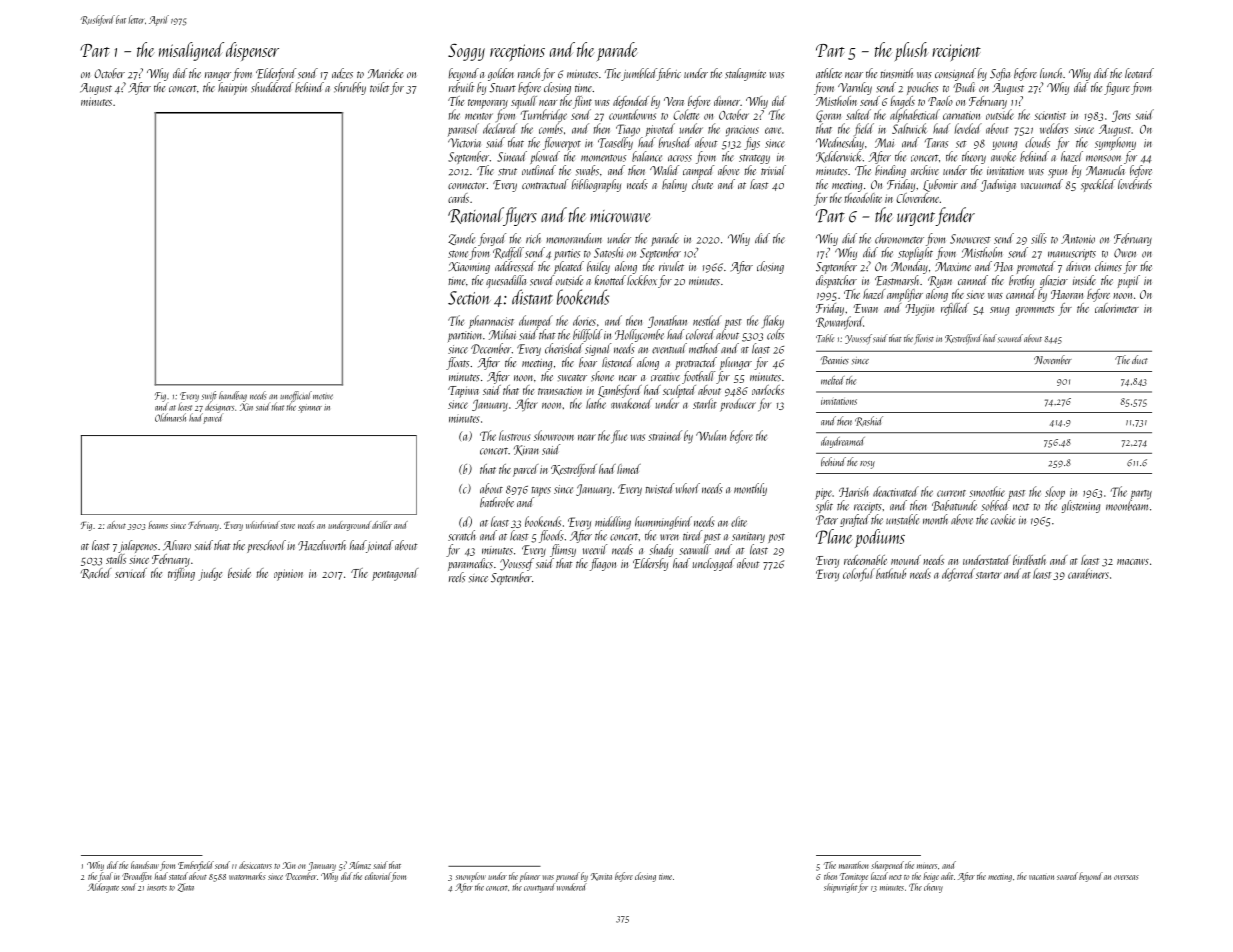 This screenshot has width=1233, height=952. What do you see at coordinates (395, 574) in the screenshot?
I see `pentagonal` at bounding box center [395, 574].
